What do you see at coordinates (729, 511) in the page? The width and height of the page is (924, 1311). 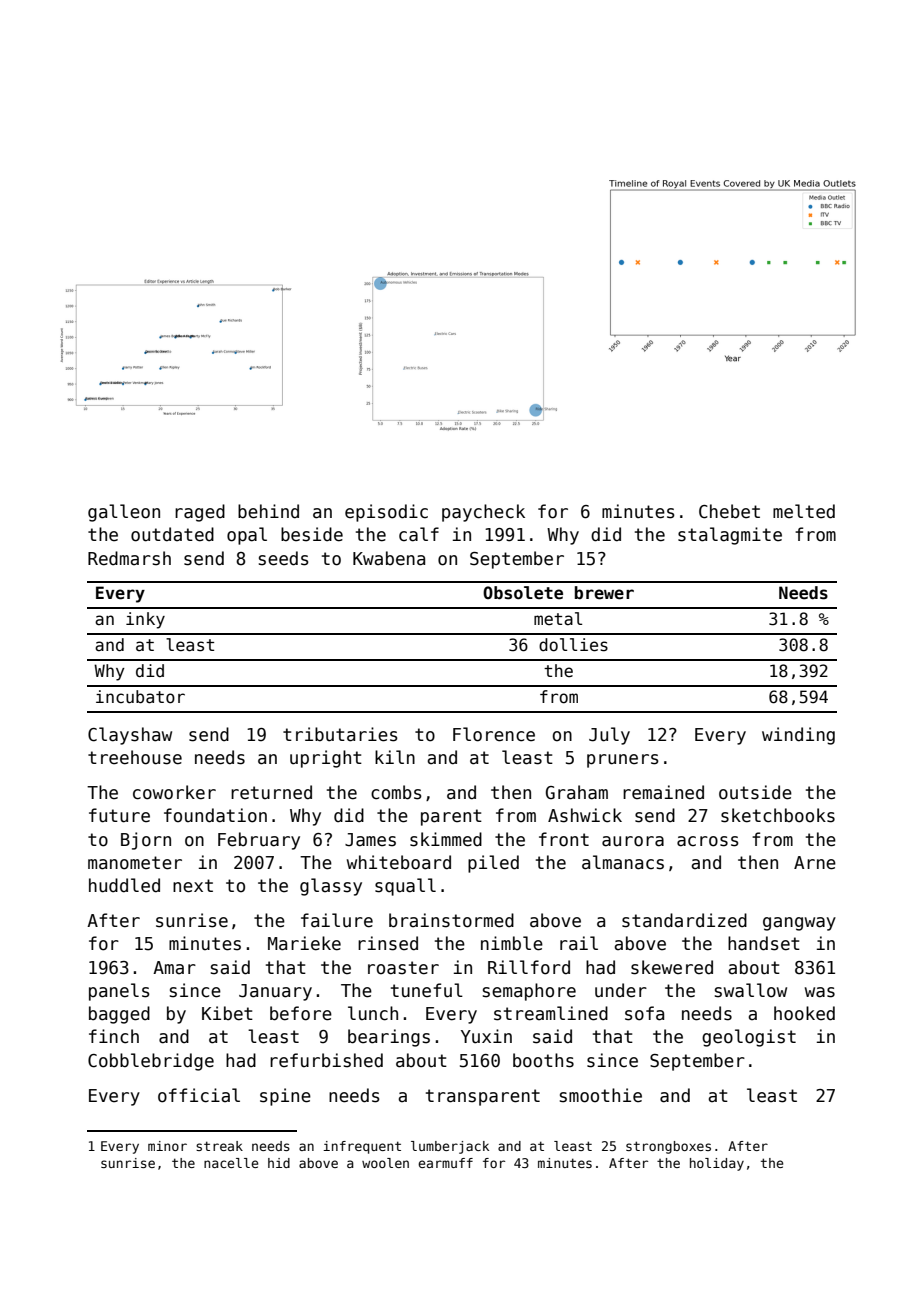 I see `Chebet` at bounding box center [729, 511].
